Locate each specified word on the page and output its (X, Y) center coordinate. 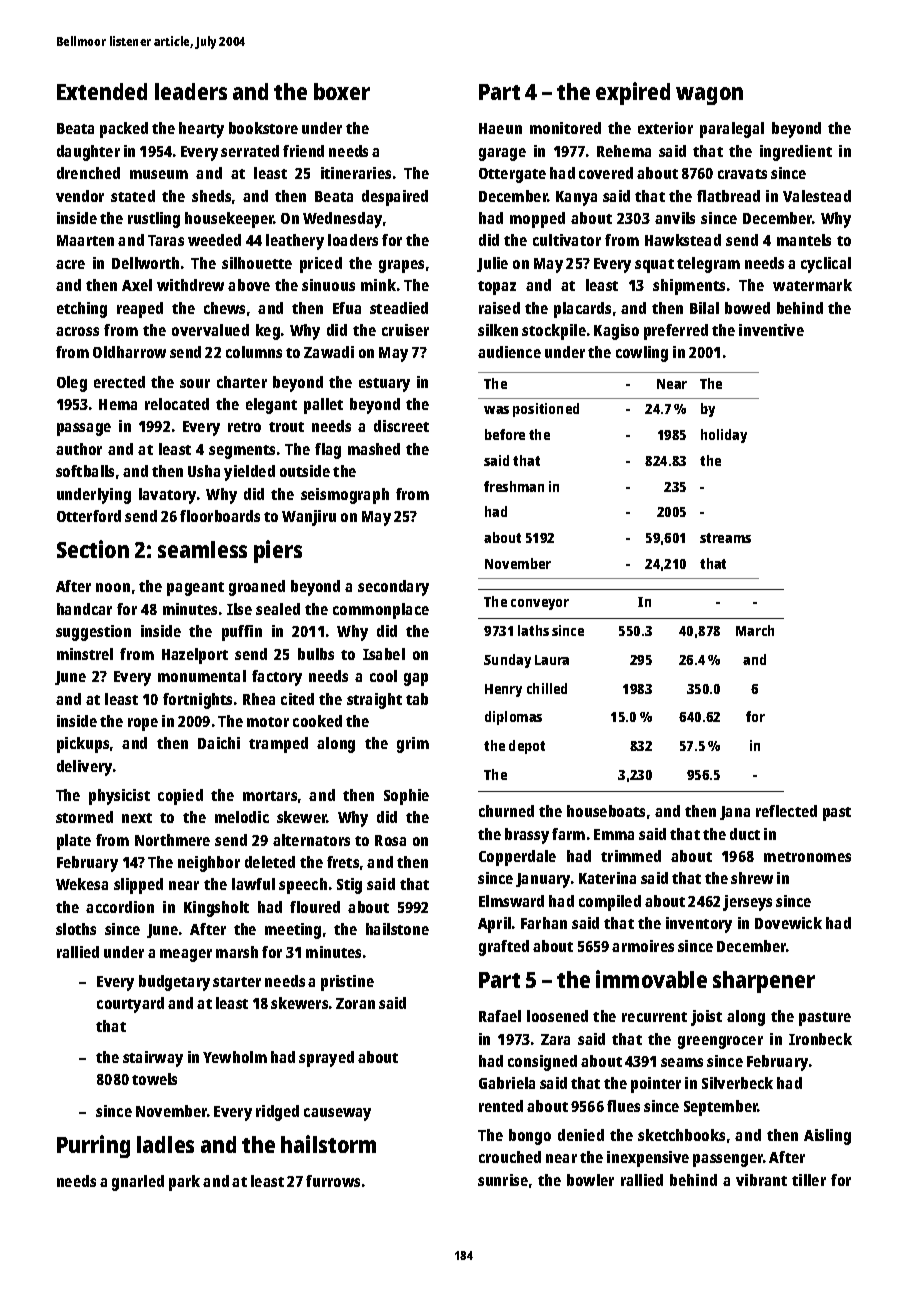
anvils (675, 218)
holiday (724, 436)
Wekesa (82, 884)
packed (124, 130)
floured (315, 907)
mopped (537, 220)
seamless (202, 549)
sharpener (764, 982)
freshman (514, 486)
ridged (277, 1113)
